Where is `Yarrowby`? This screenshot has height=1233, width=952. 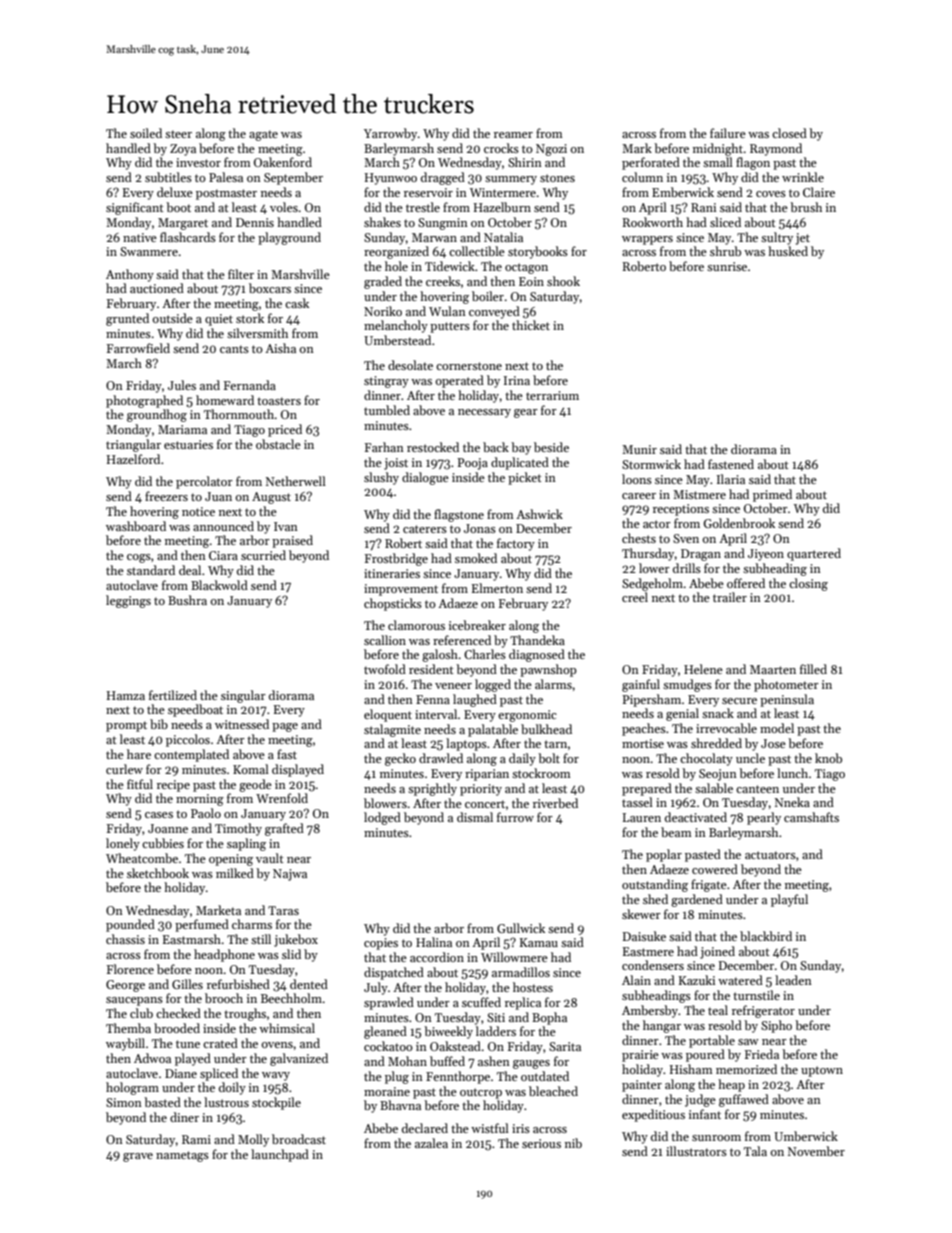
Yarrowby is located at coordinates (390, 134).
